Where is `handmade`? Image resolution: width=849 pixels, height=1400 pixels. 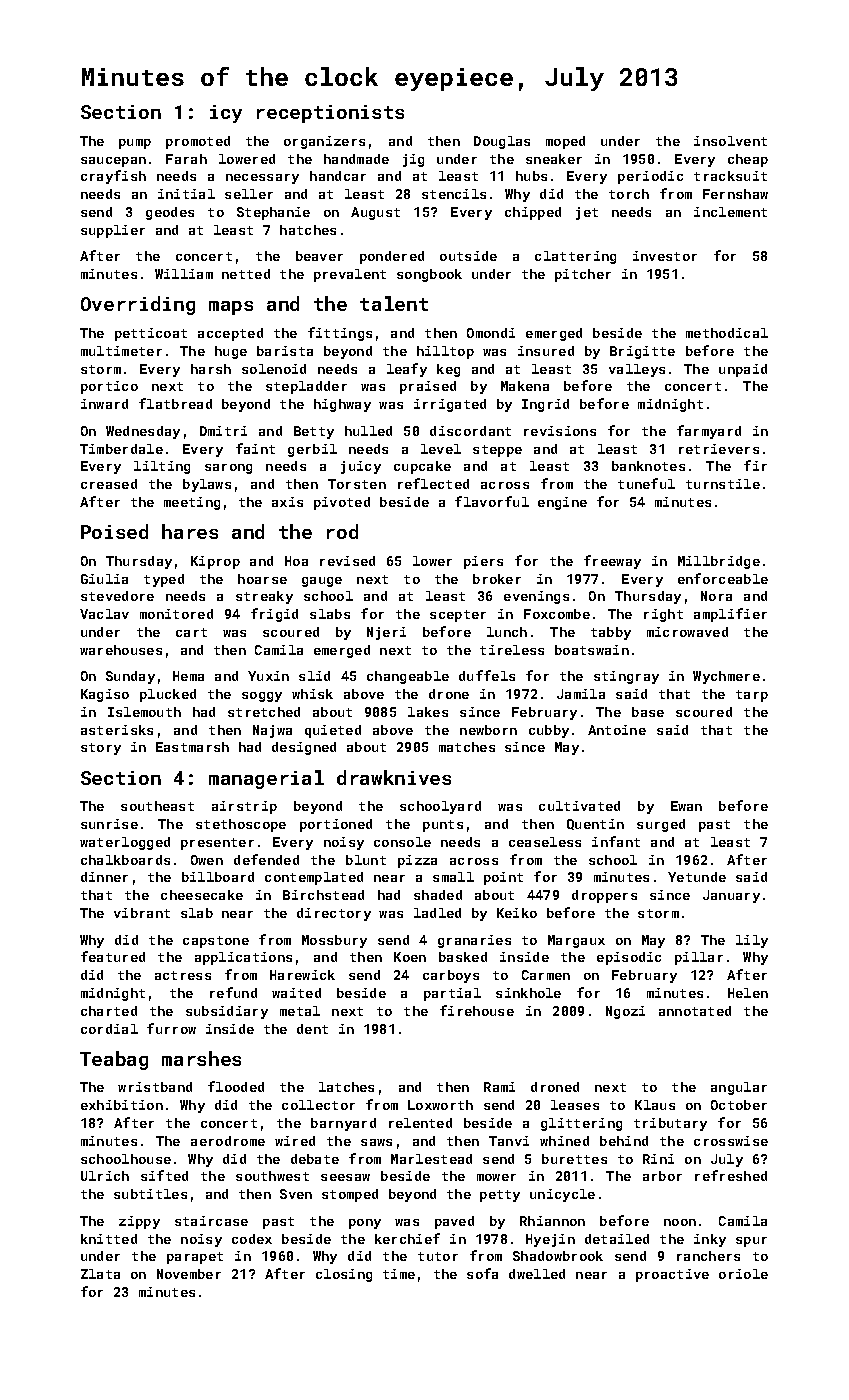 handmade is located at coordinates (356, 159).
